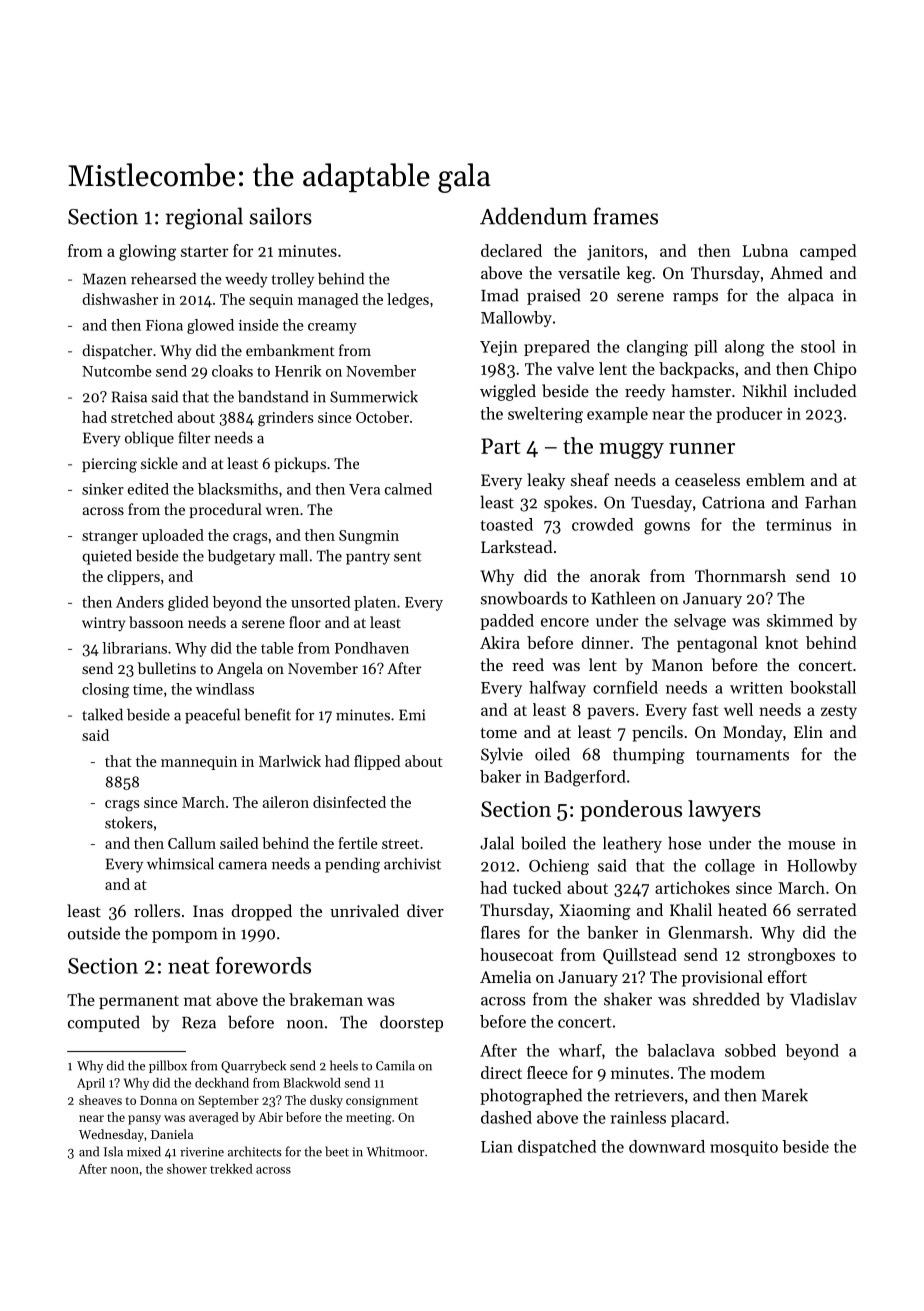  What do you see at coordinates (202, 1152) in the document?
I see `riverine` at bounding box center [202, 1152].
